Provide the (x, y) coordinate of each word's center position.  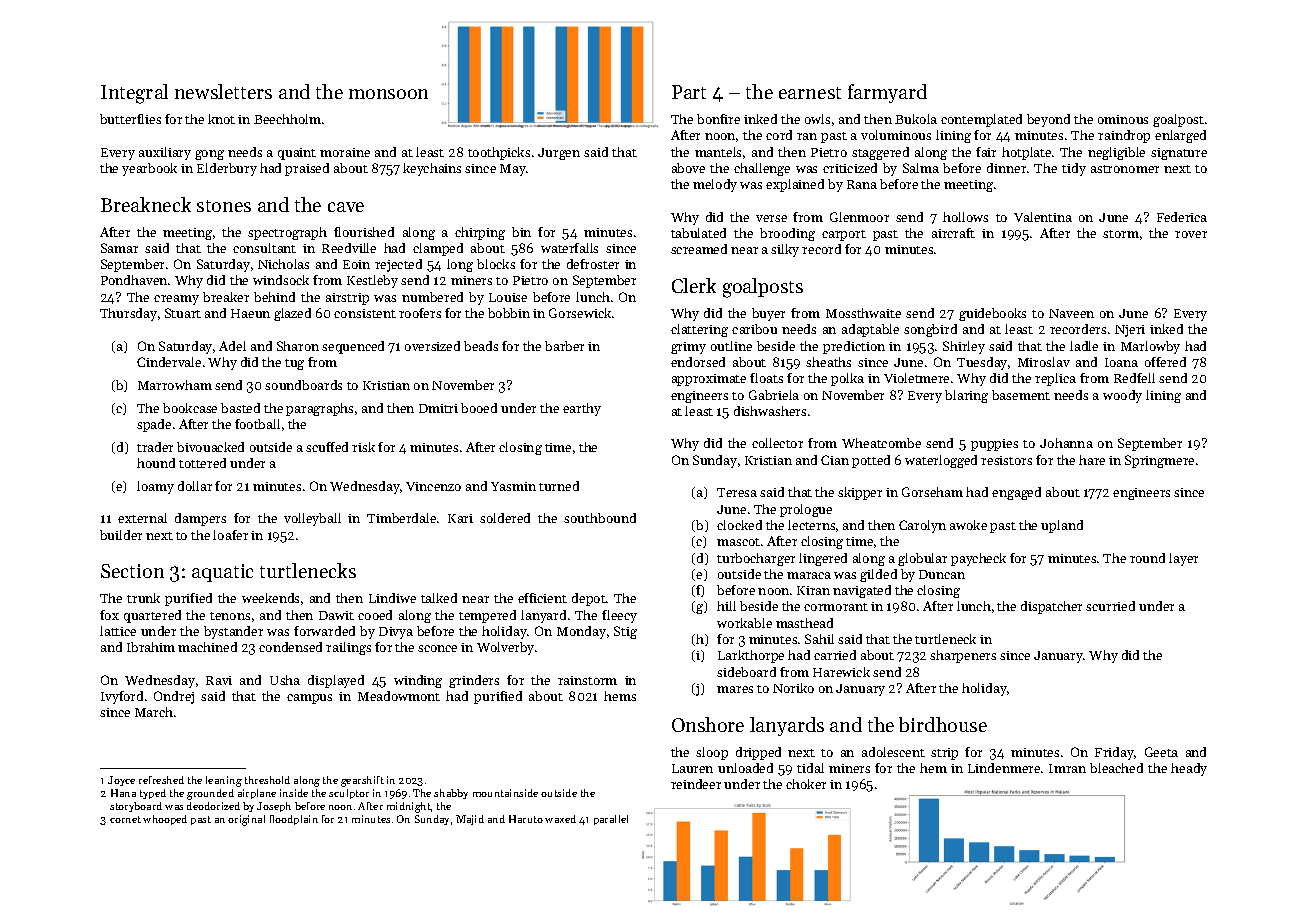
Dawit (336, 615)
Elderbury (227, 169)
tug (294, 364)
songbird (930, 330)
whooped (165, 820)
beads (481, 346)
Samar (119, 248)
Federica (1182, 217)
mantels (718, 152)
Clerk (694, 285)
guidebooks (992, 314)
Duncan (942, 574)
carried (835, 655)
